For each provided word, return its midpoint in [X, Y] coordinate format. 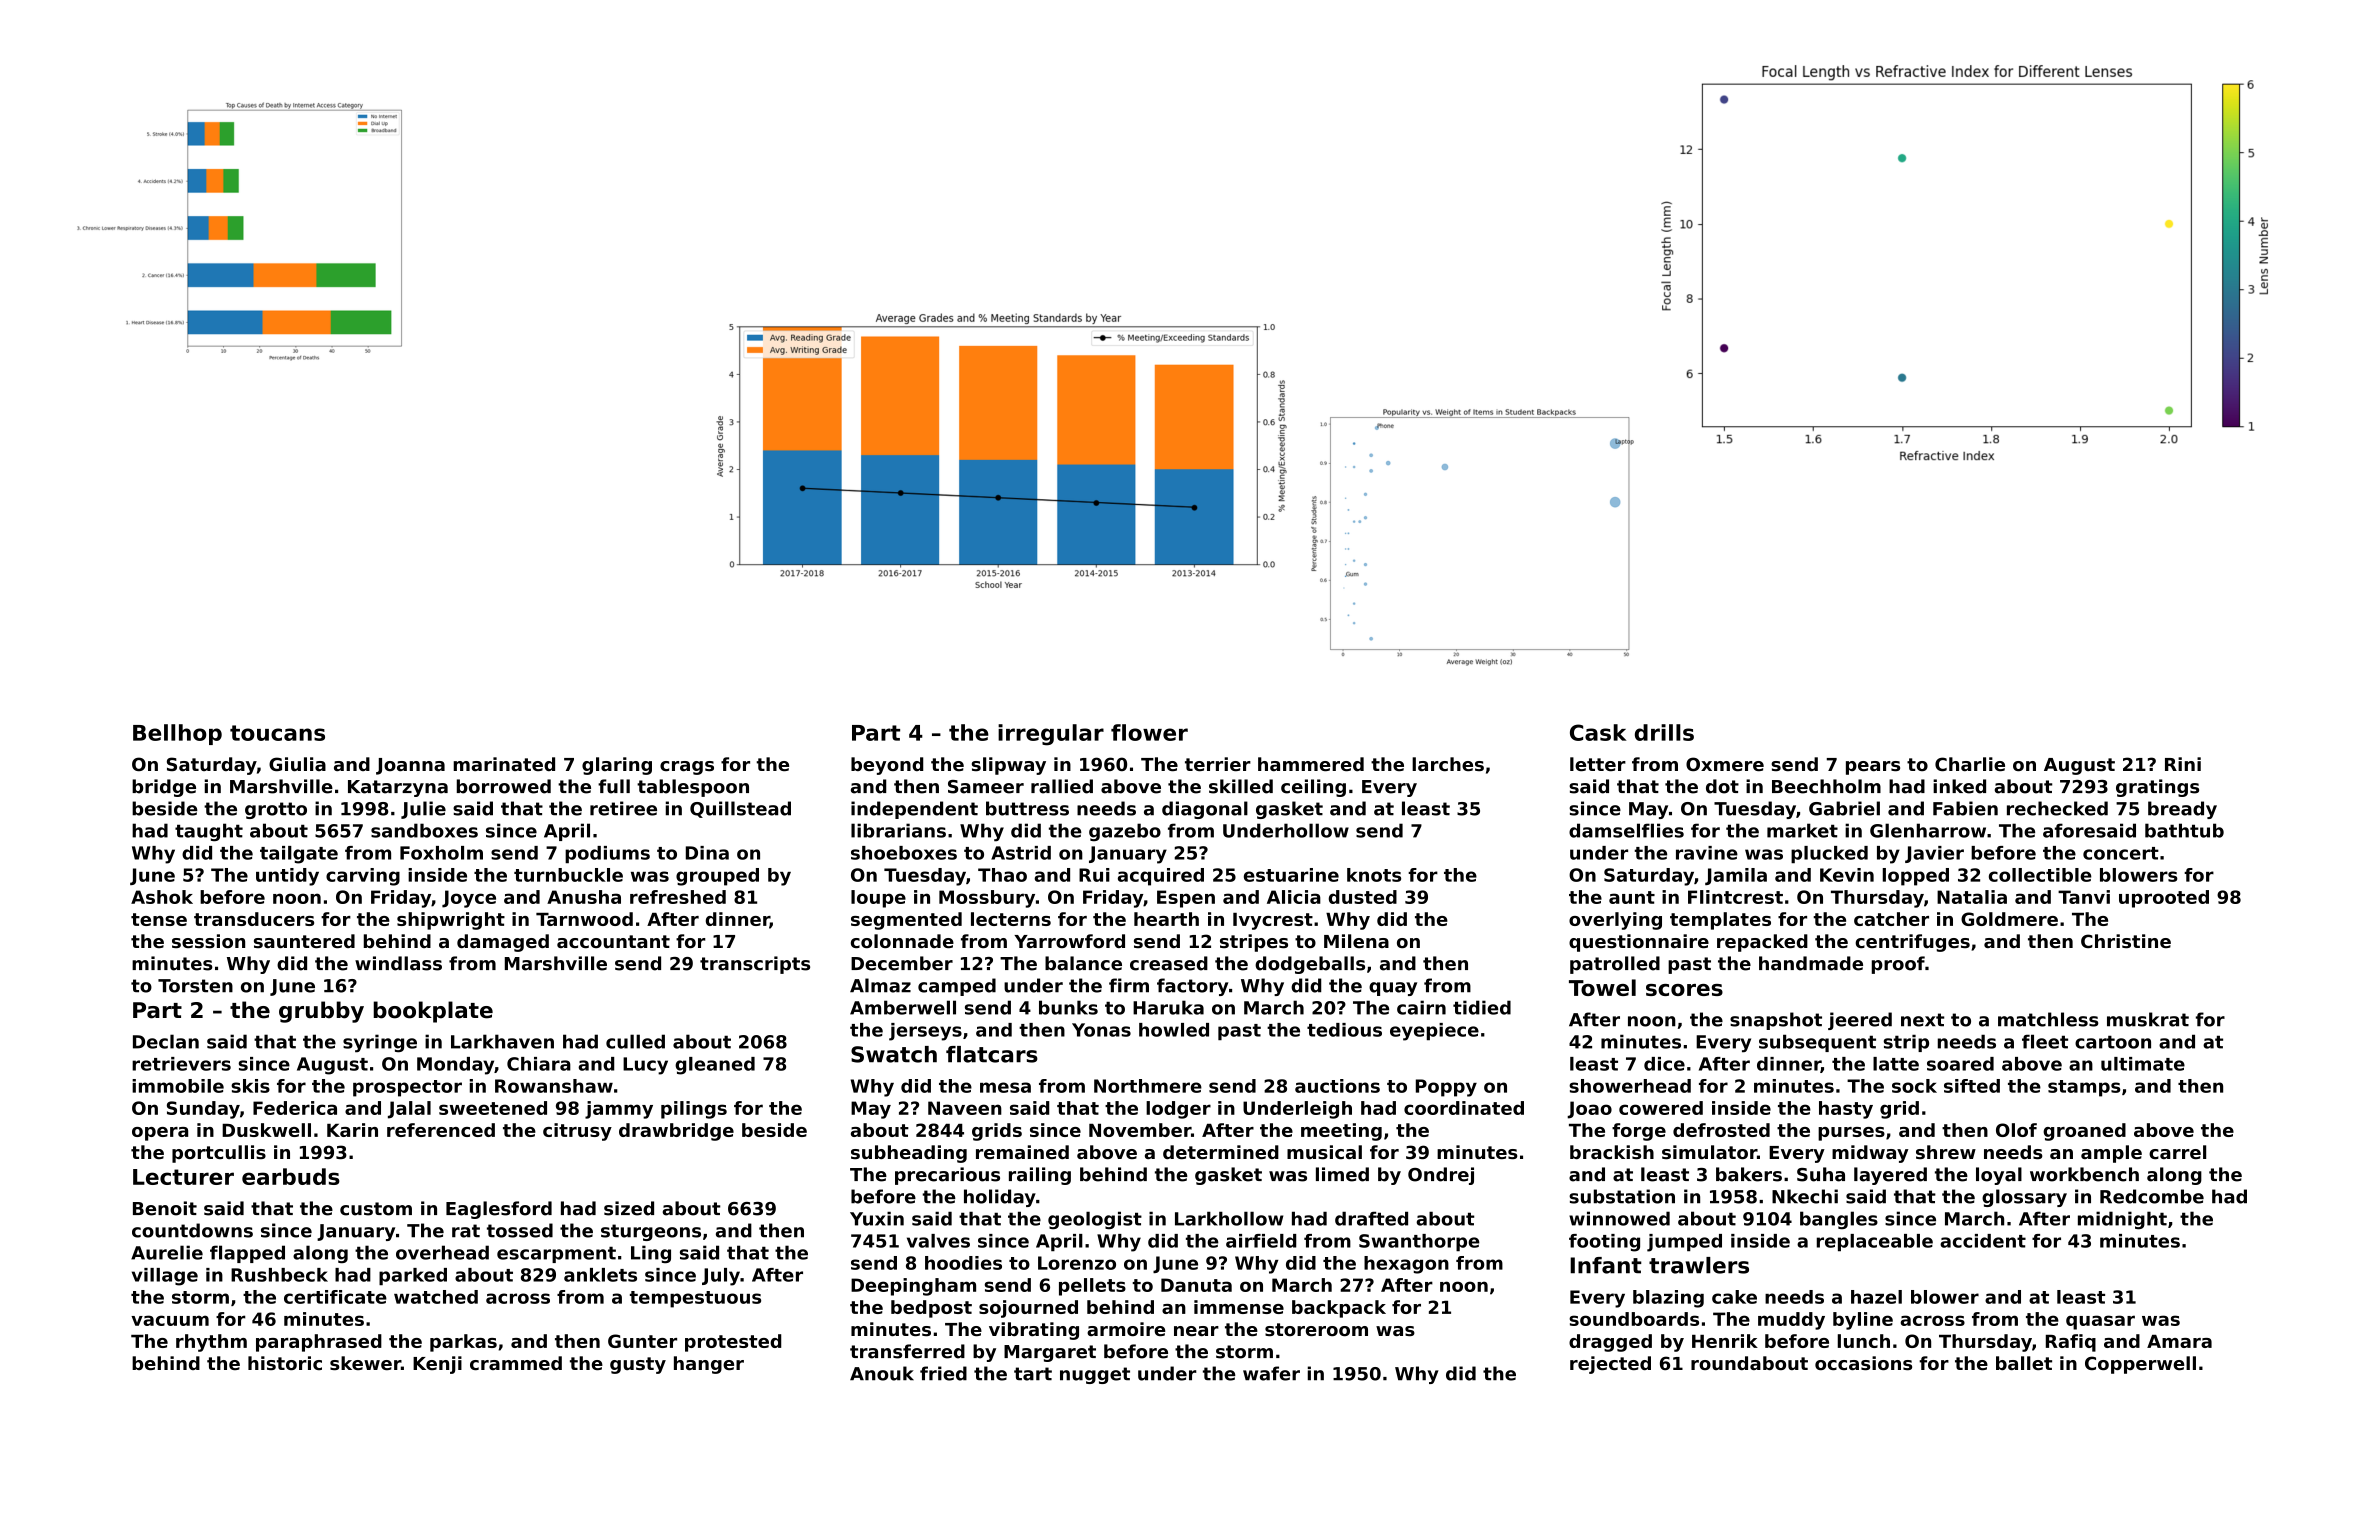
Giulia [297, 764]
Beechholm [1826, 786]
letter [1598, 764]
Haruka [1168, 1007]
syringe [380, 1043]
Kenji [437, 1365]
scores [1684, 990]
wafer [1271, 1373]
